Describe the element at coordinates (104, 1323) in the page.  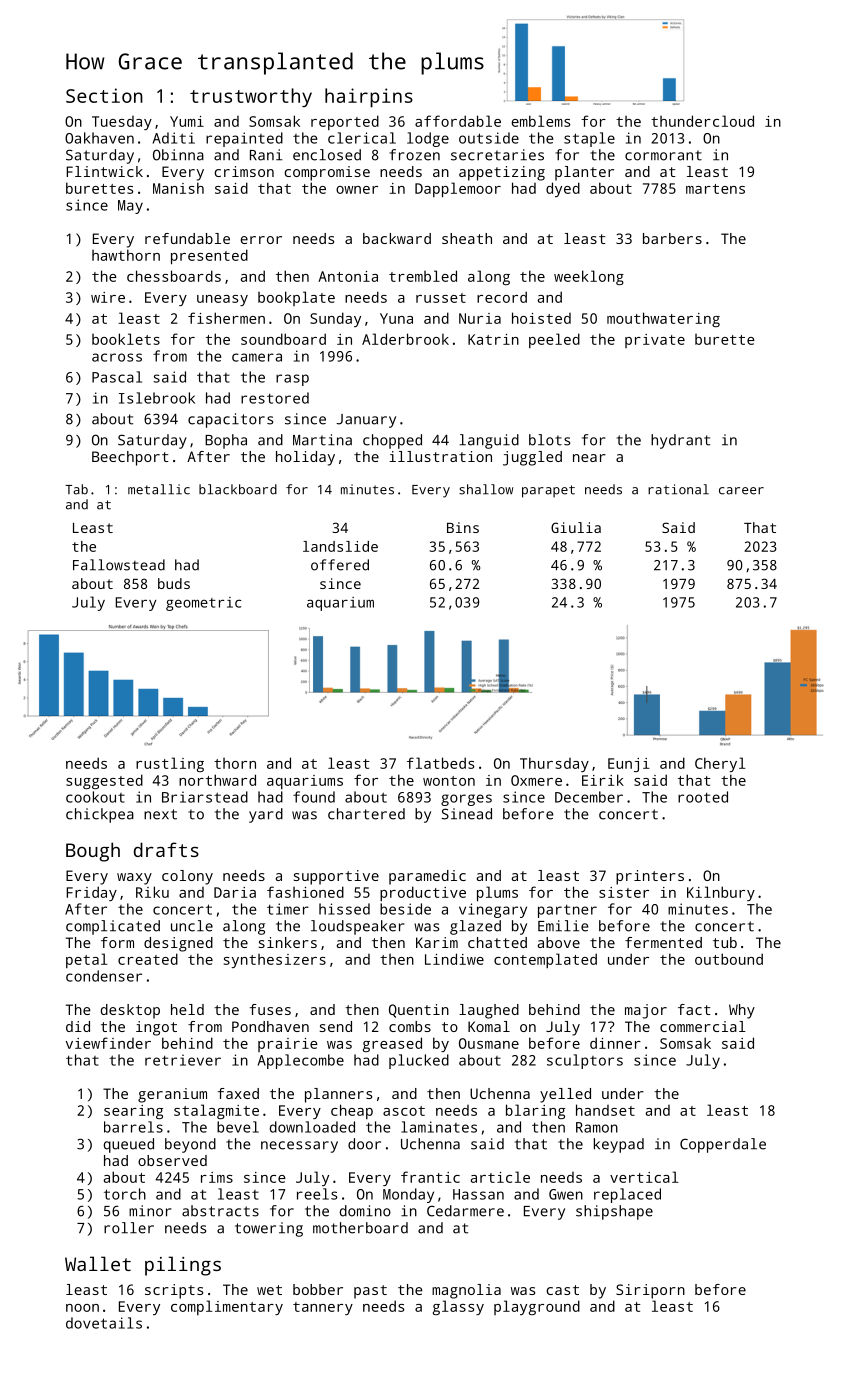
I see `dovetails` at that location.
